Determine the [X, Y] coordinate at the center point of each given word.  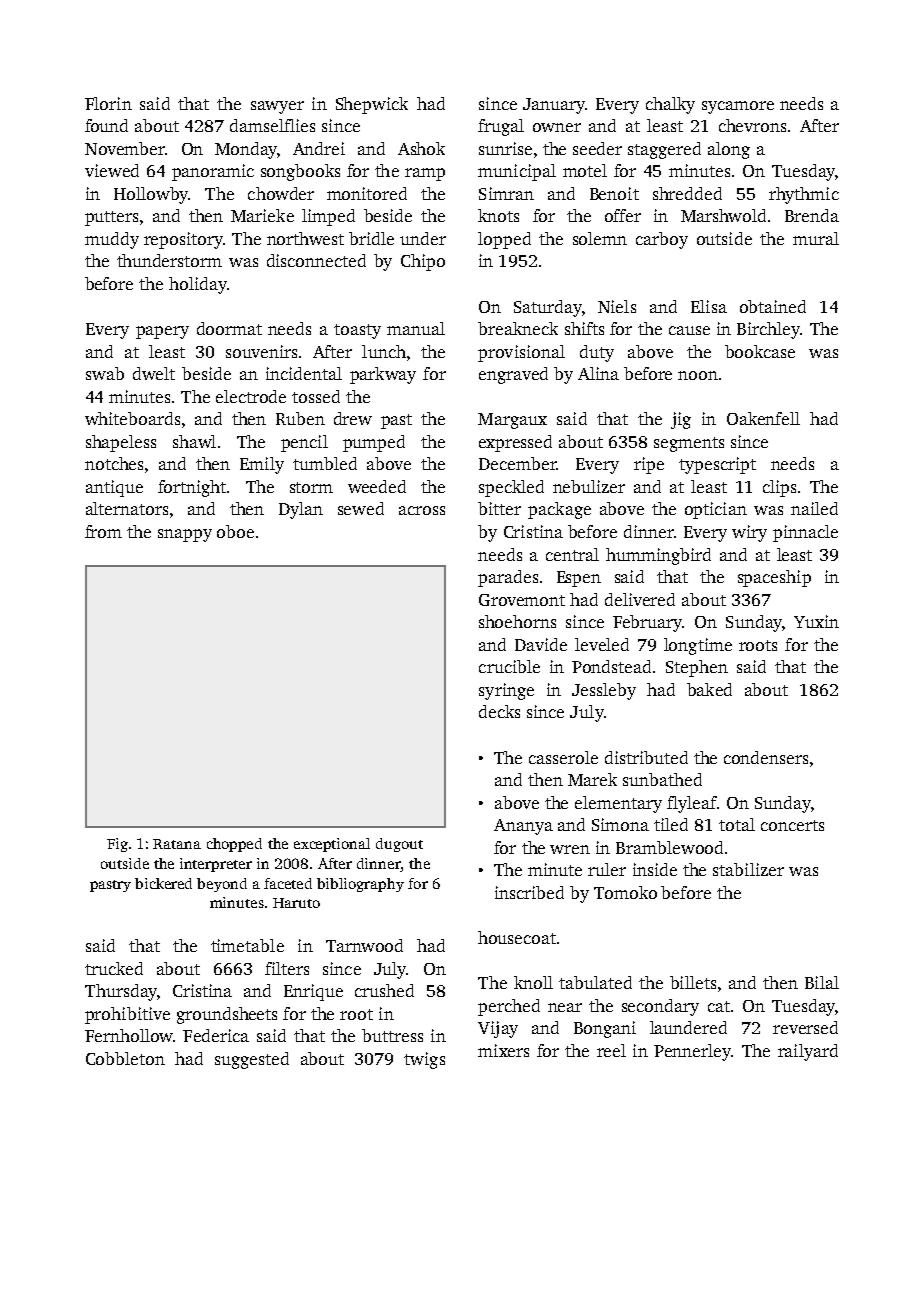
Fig [117, 845]
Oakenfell [763, 418]
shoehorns [517, 621]
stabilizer [748, 869]
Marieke [262, 215]
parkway [383, 375]
